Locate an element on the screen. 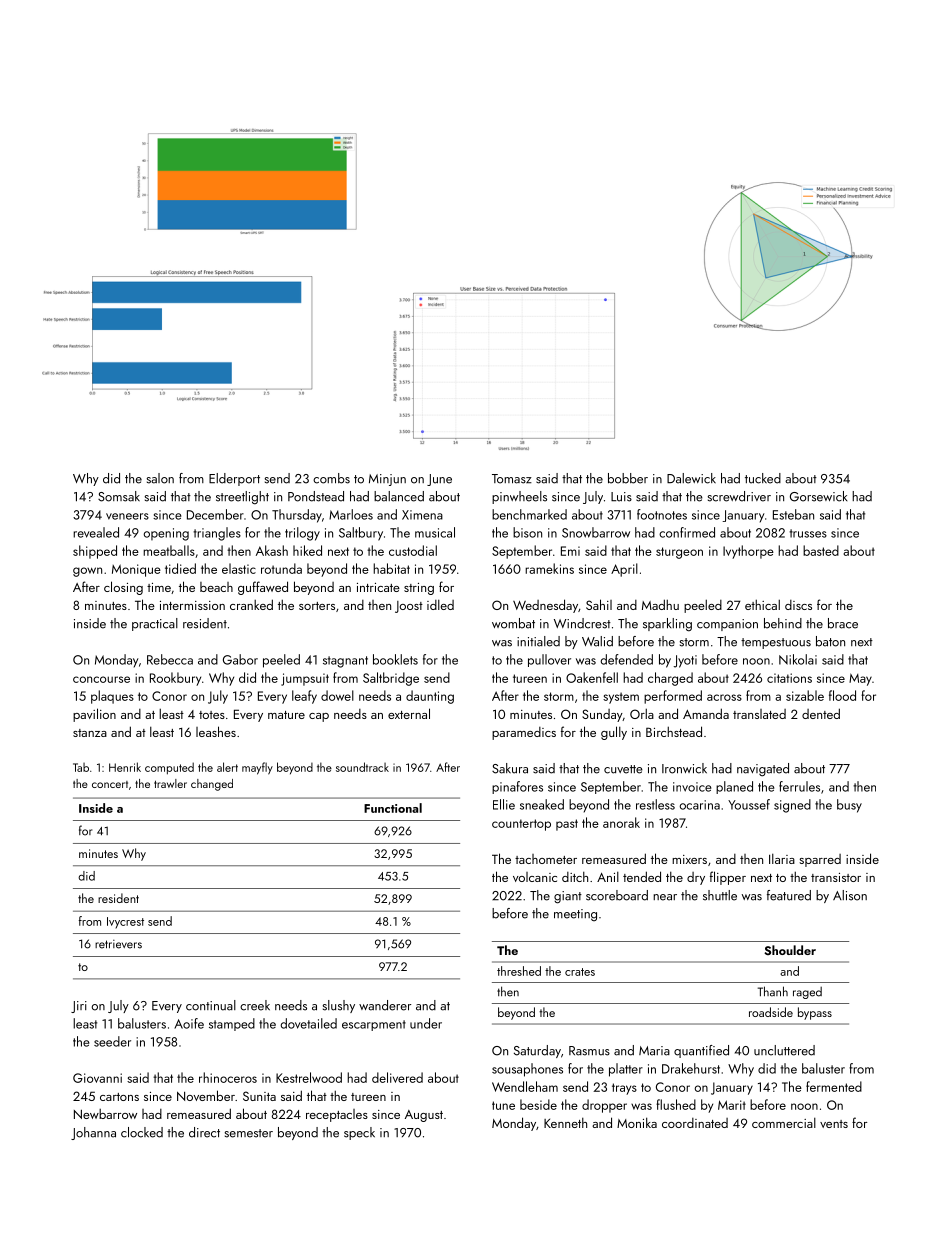 Image resolution: width=952 pixels, height=1233 pixels. Rookbury is located at coordinates (175, 679).
